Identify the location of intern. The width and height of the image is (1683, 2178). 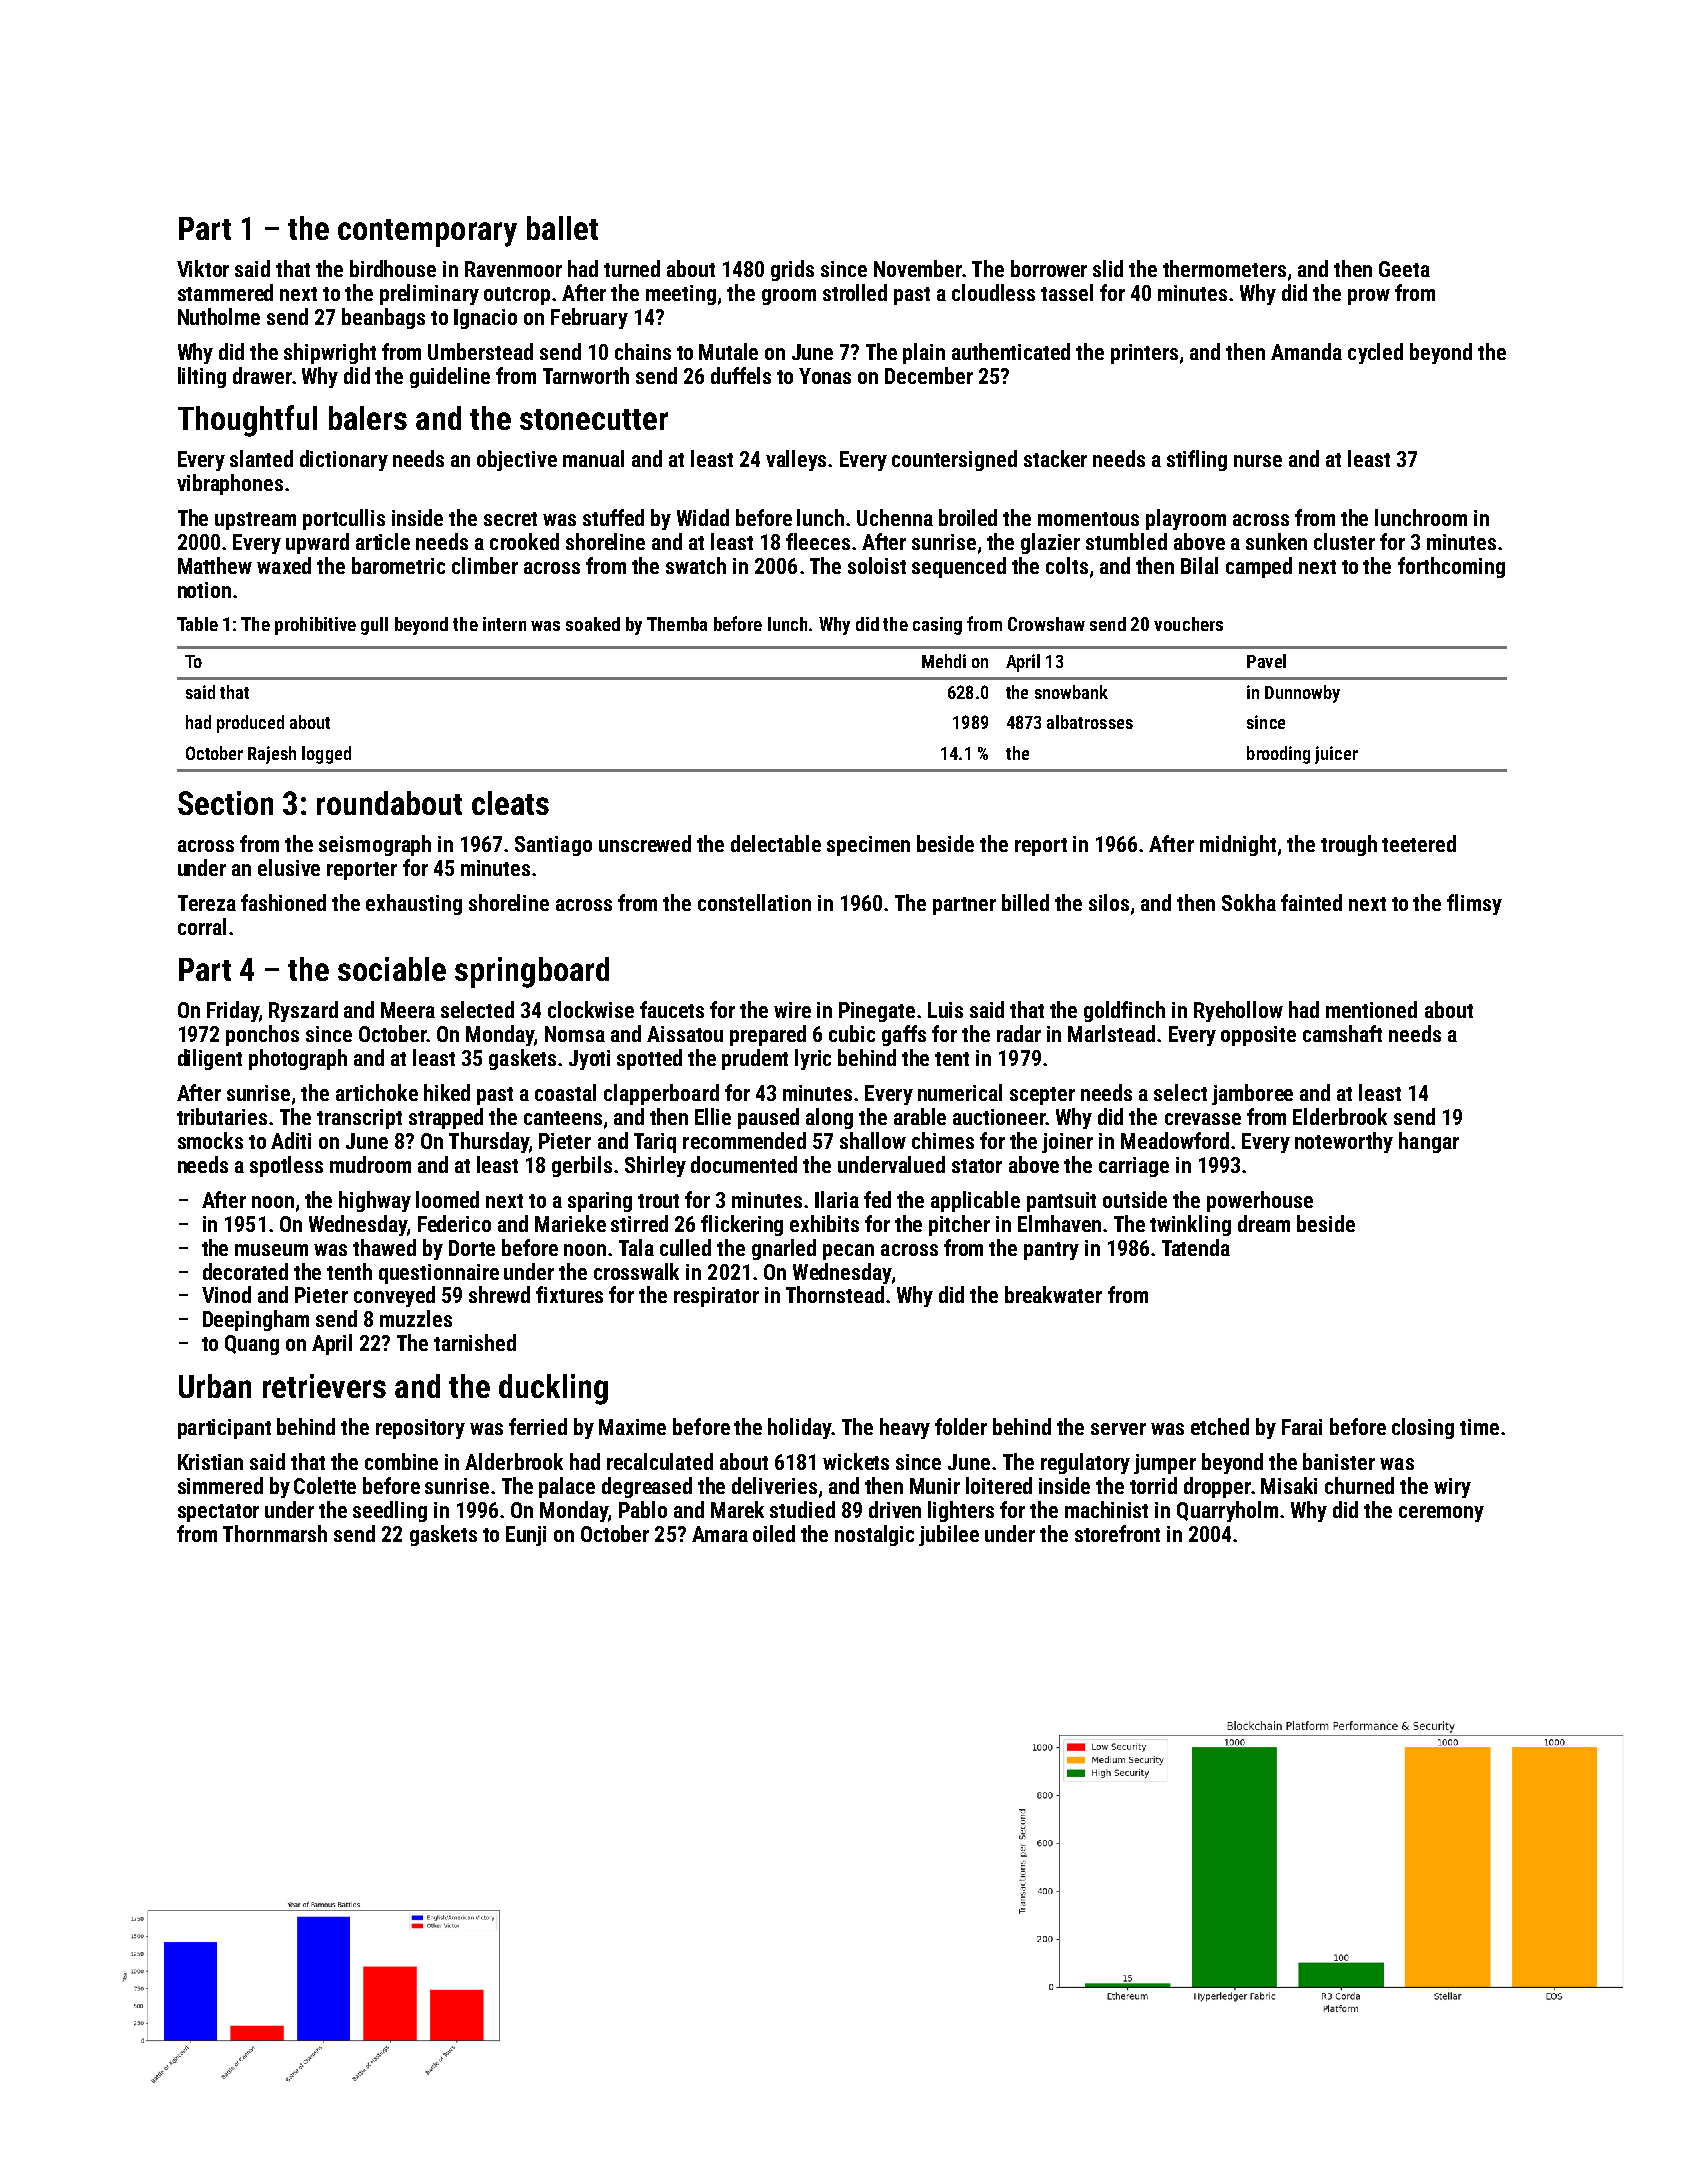
(504, 624).
